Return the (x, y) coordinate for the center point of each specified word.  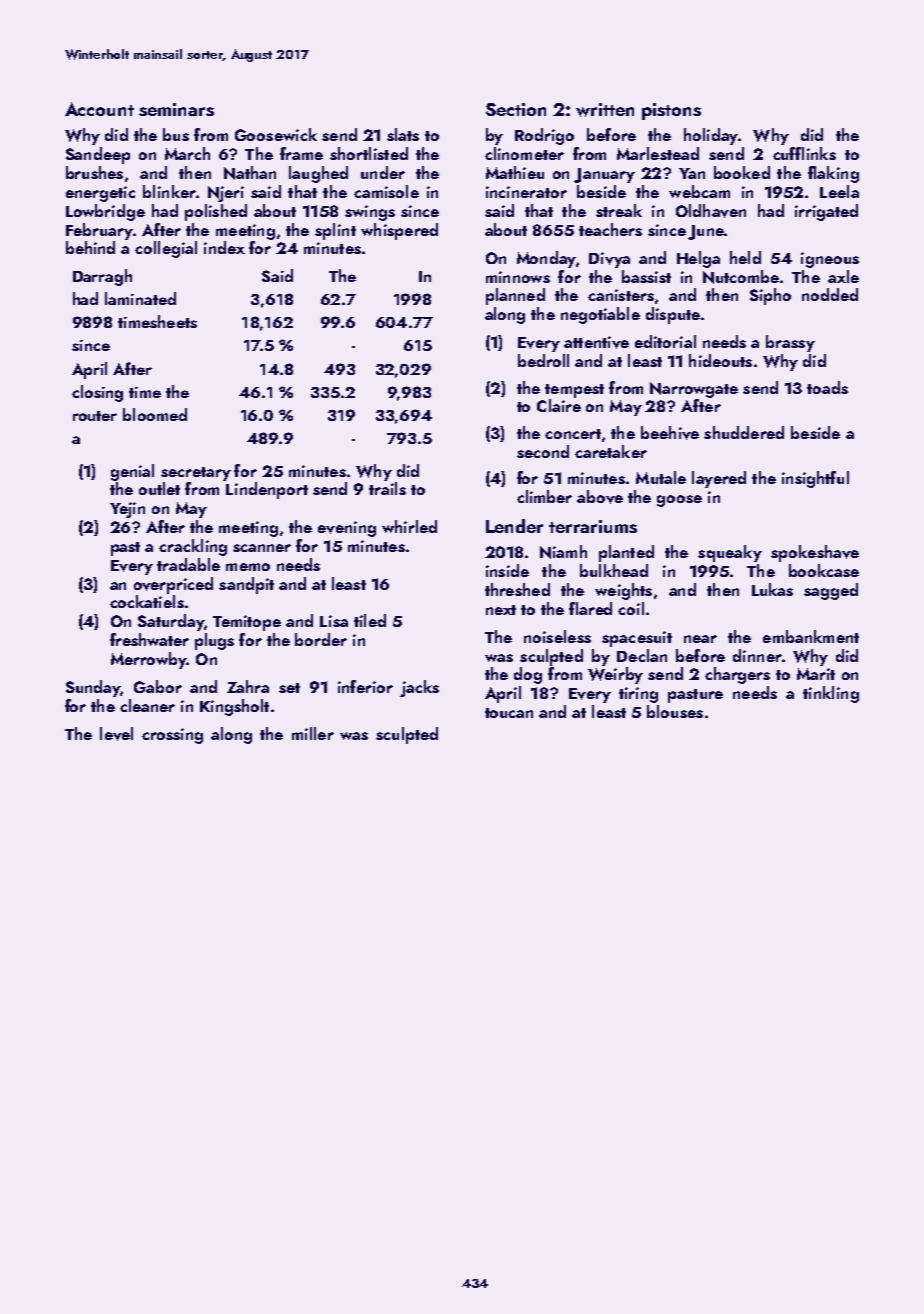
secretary (196, 474)
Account (99, 109)
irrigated (826, 212)
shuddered (744, 432)
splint (335, 231)
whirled (409, 526)
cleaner (147, 705)
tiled (370, 620)
